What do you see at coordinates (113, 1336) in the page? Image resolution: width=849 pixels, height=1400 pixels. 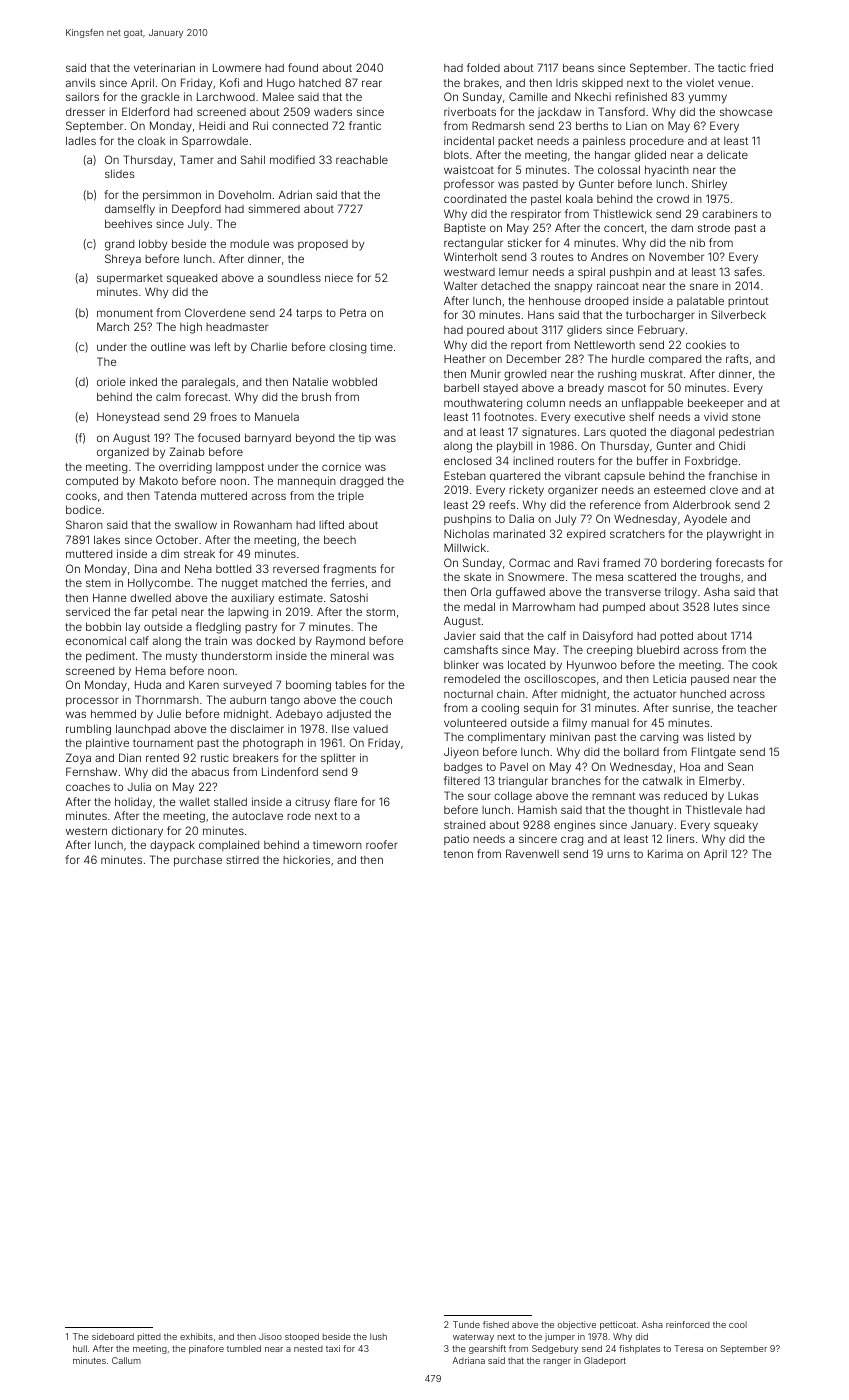 I see `sideboard` at bounding box center [113, 1336].
